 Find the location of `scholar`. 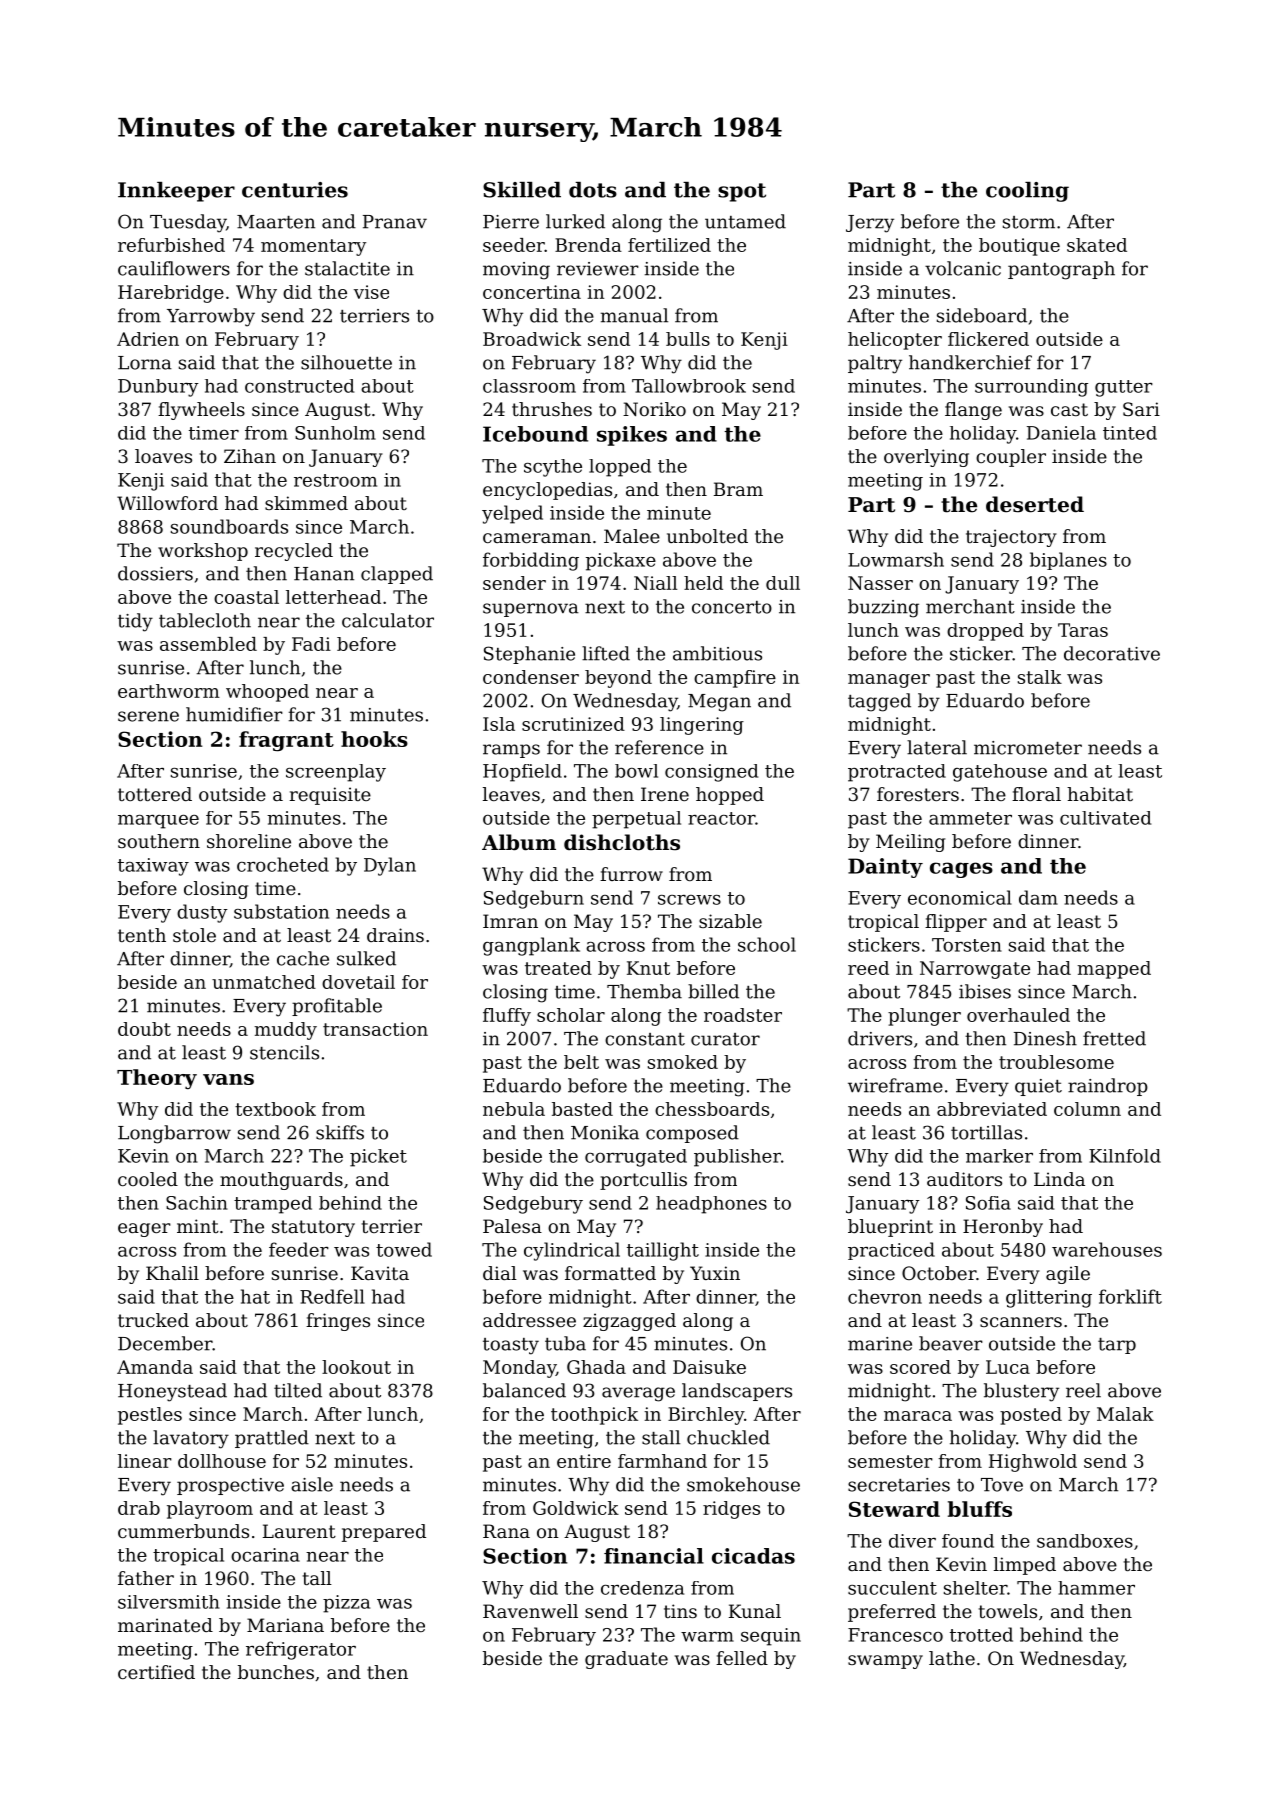

scholar is located at coordinates (571, 1015).
